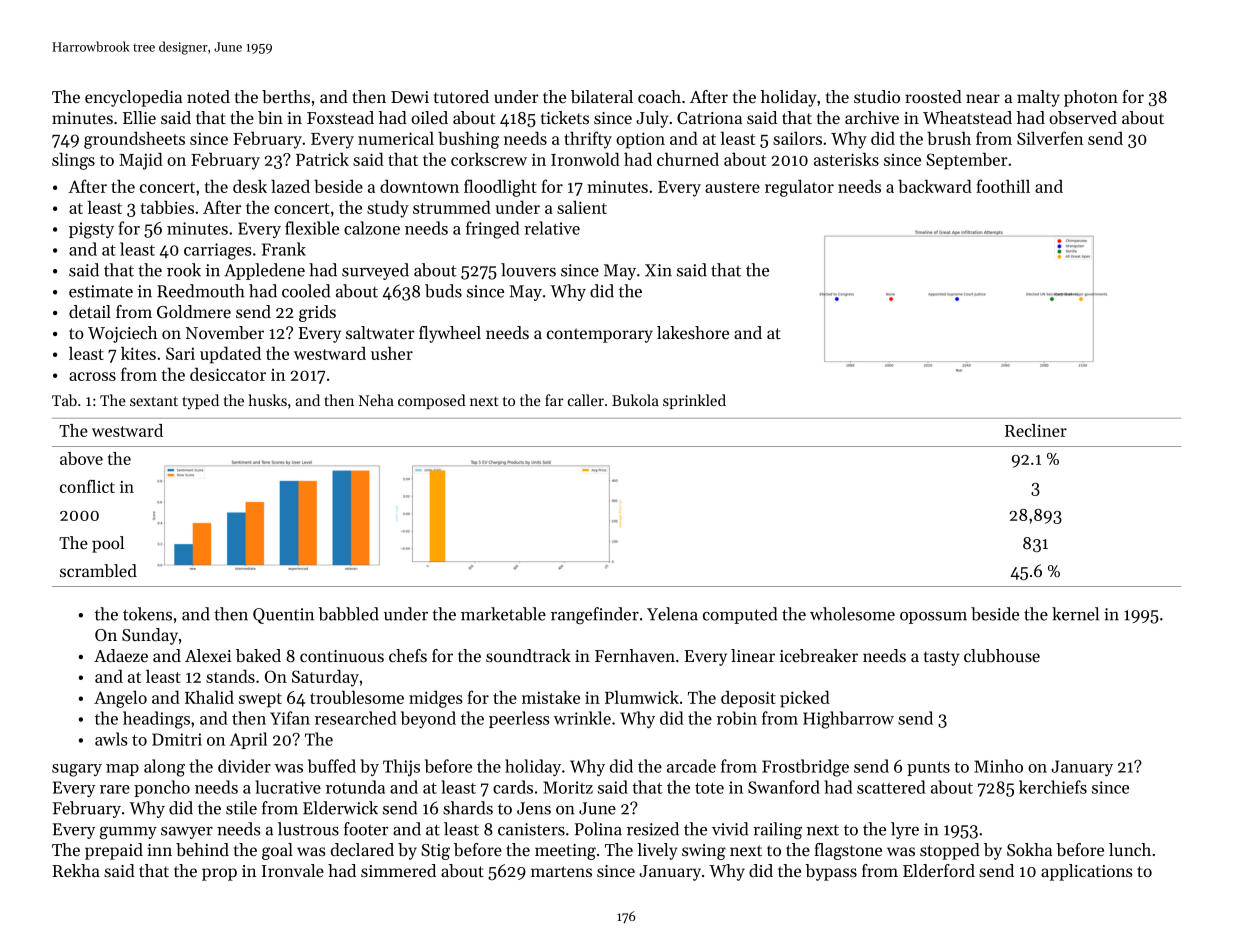 The width and height of the screenshot is (1233, 952). Describe the element at coordinates (598, 829) in the screenshot. I see `Polina` at that location.
